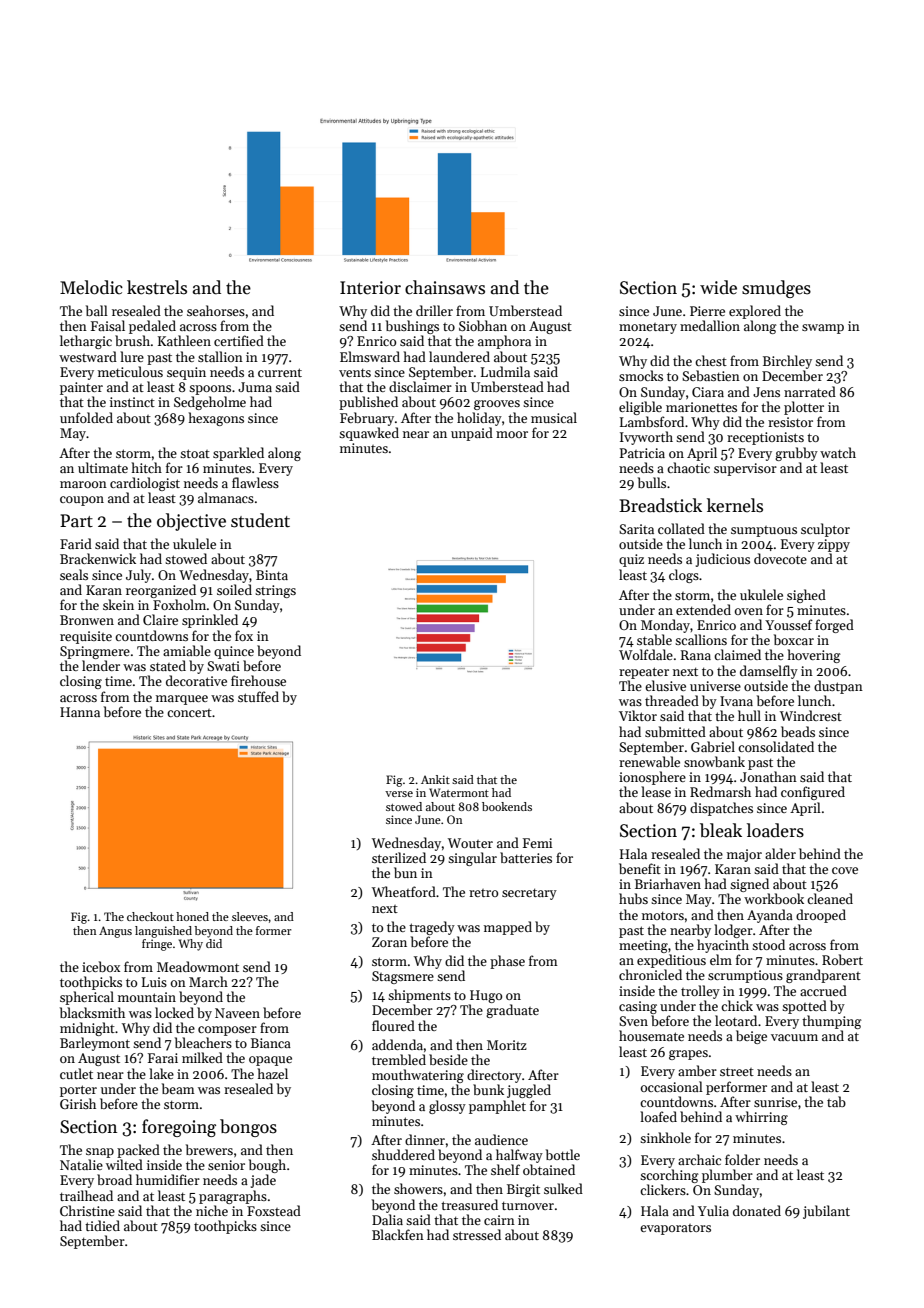 The image size is (924, 1308). What do you see at coordinates (810, 391) in the page?
I see `narrated` at bounding box center [810, 391].
